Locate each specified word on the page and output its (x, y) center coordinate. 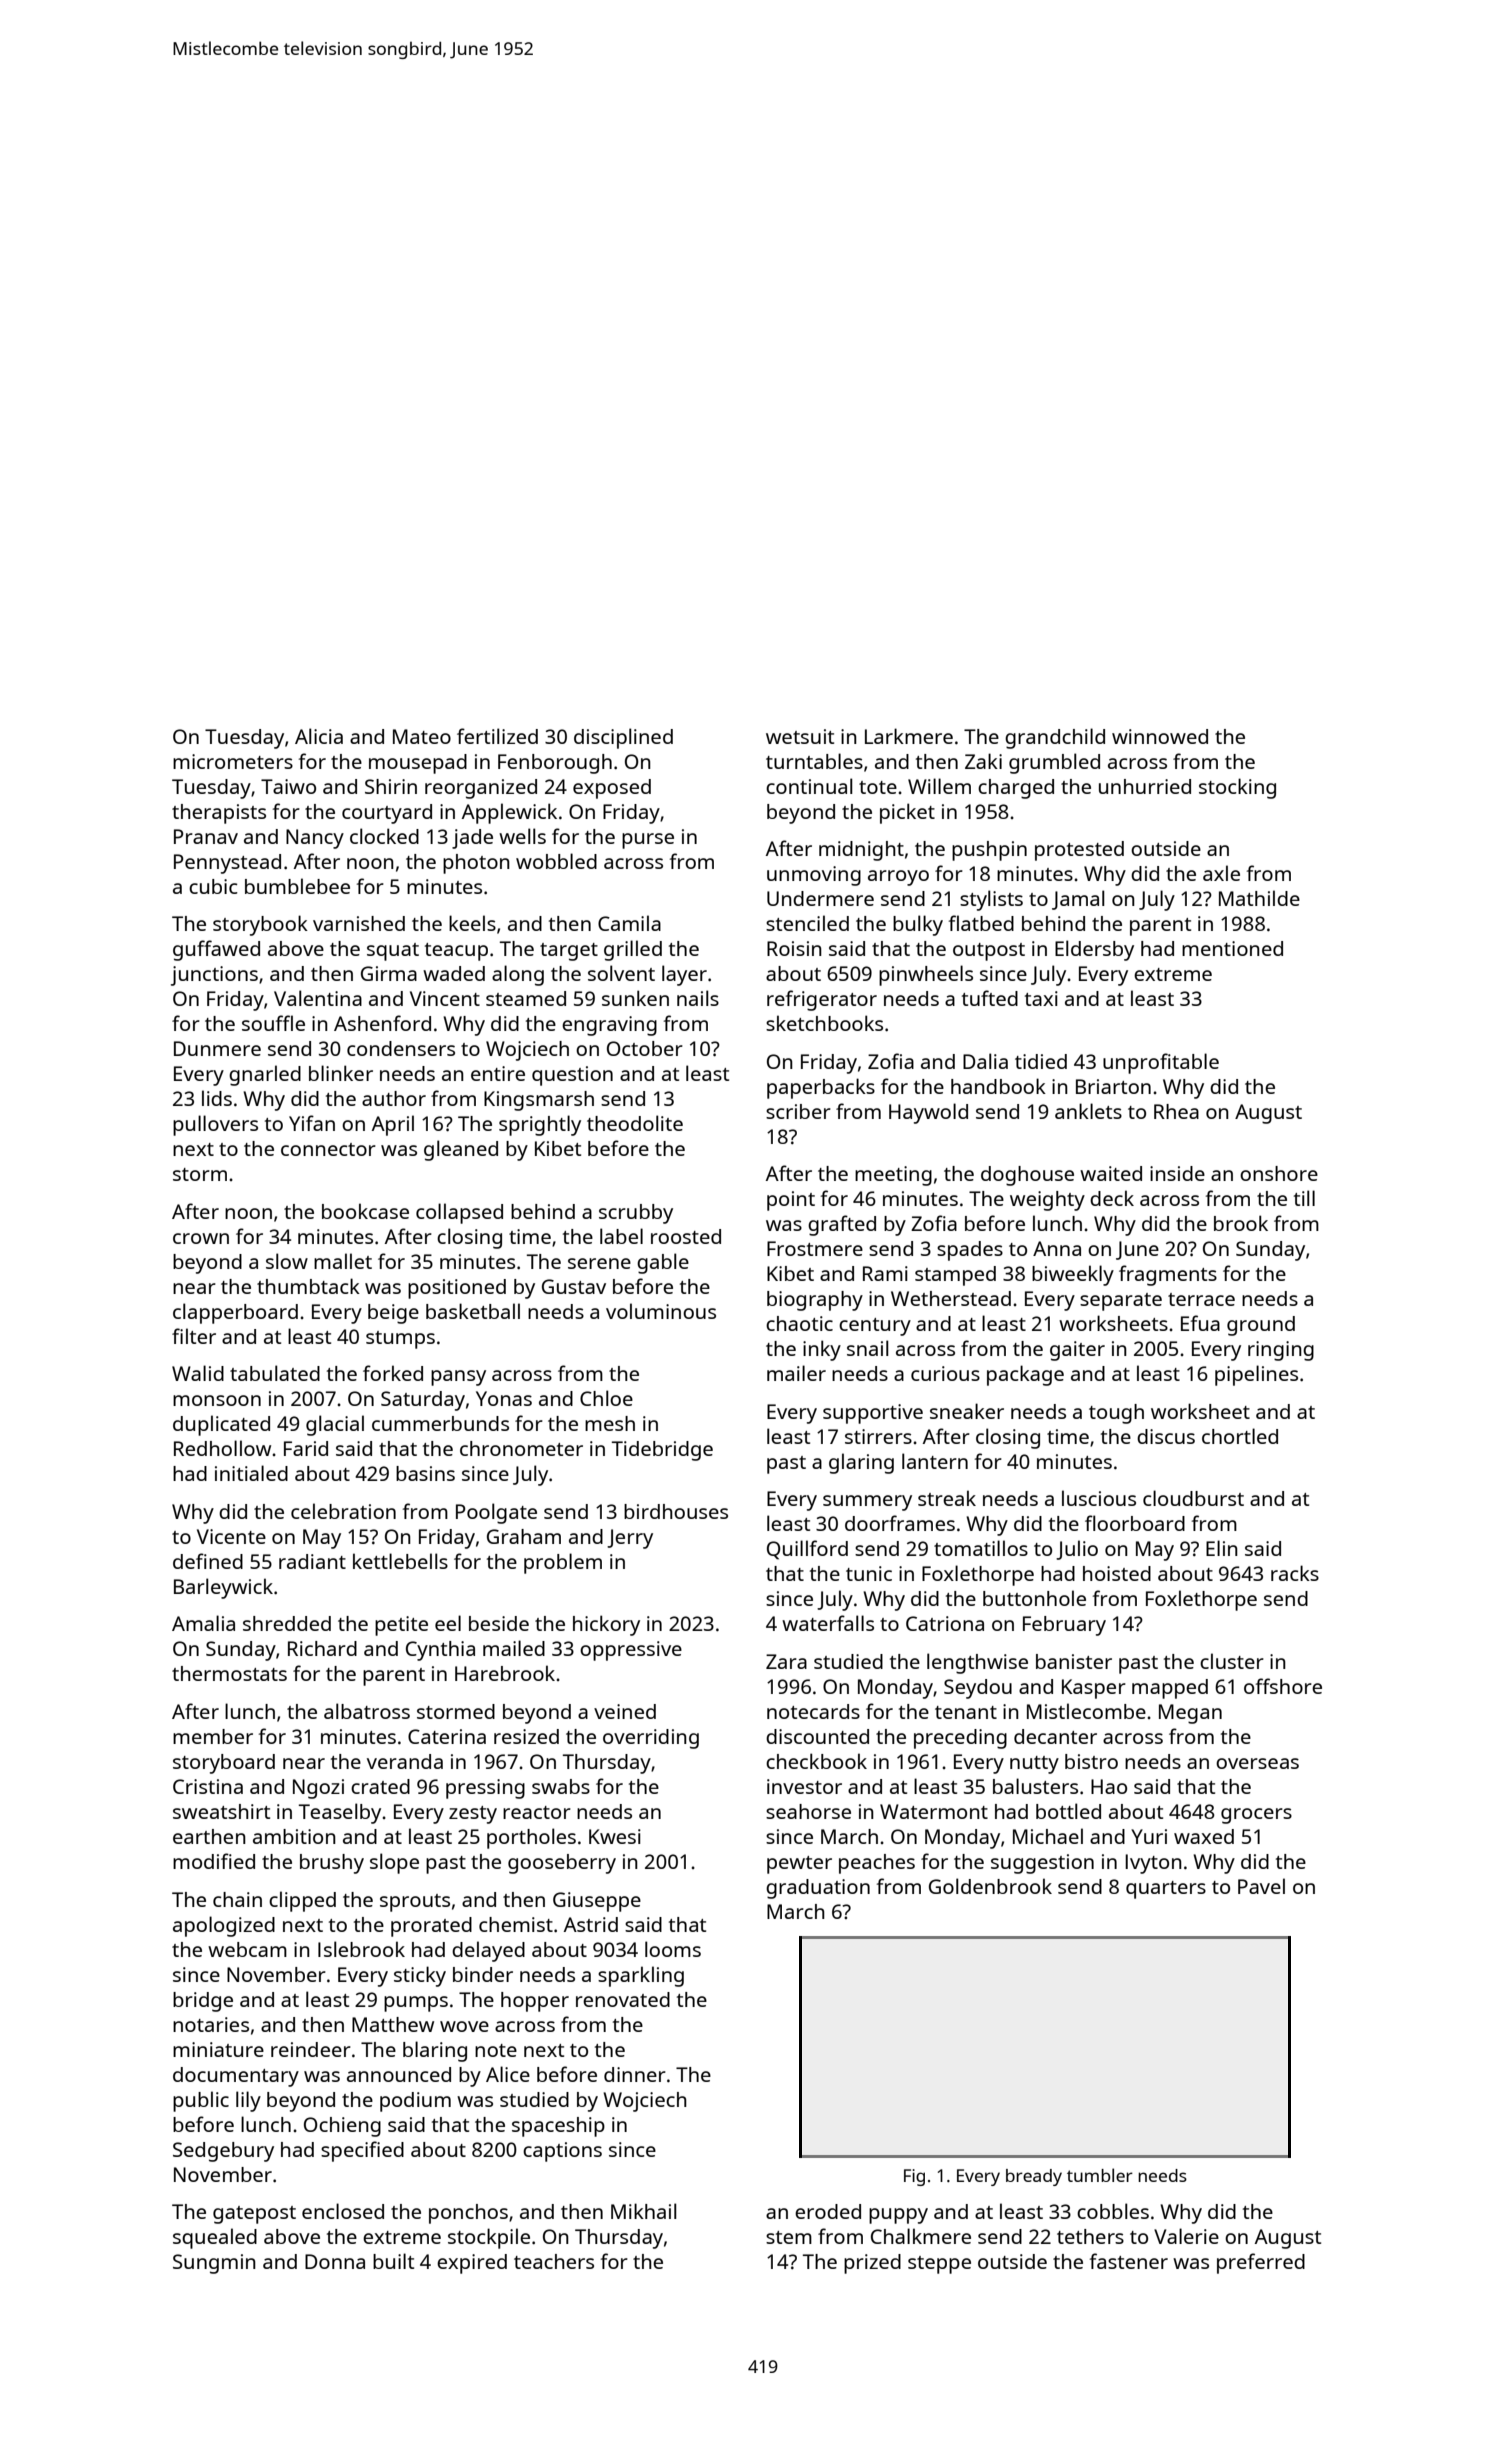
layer (684, 975)
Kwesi (615, 1836)
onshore (1279, 1173)
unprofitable (1161, 1063)
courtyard (387, 814)
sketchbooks (824, 1023)
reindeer (311, 2049)
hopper (535, 2002)
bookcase (365, 1211)
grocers (1256, 1816)
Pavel (1261, 1886)
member (213, 1736)
